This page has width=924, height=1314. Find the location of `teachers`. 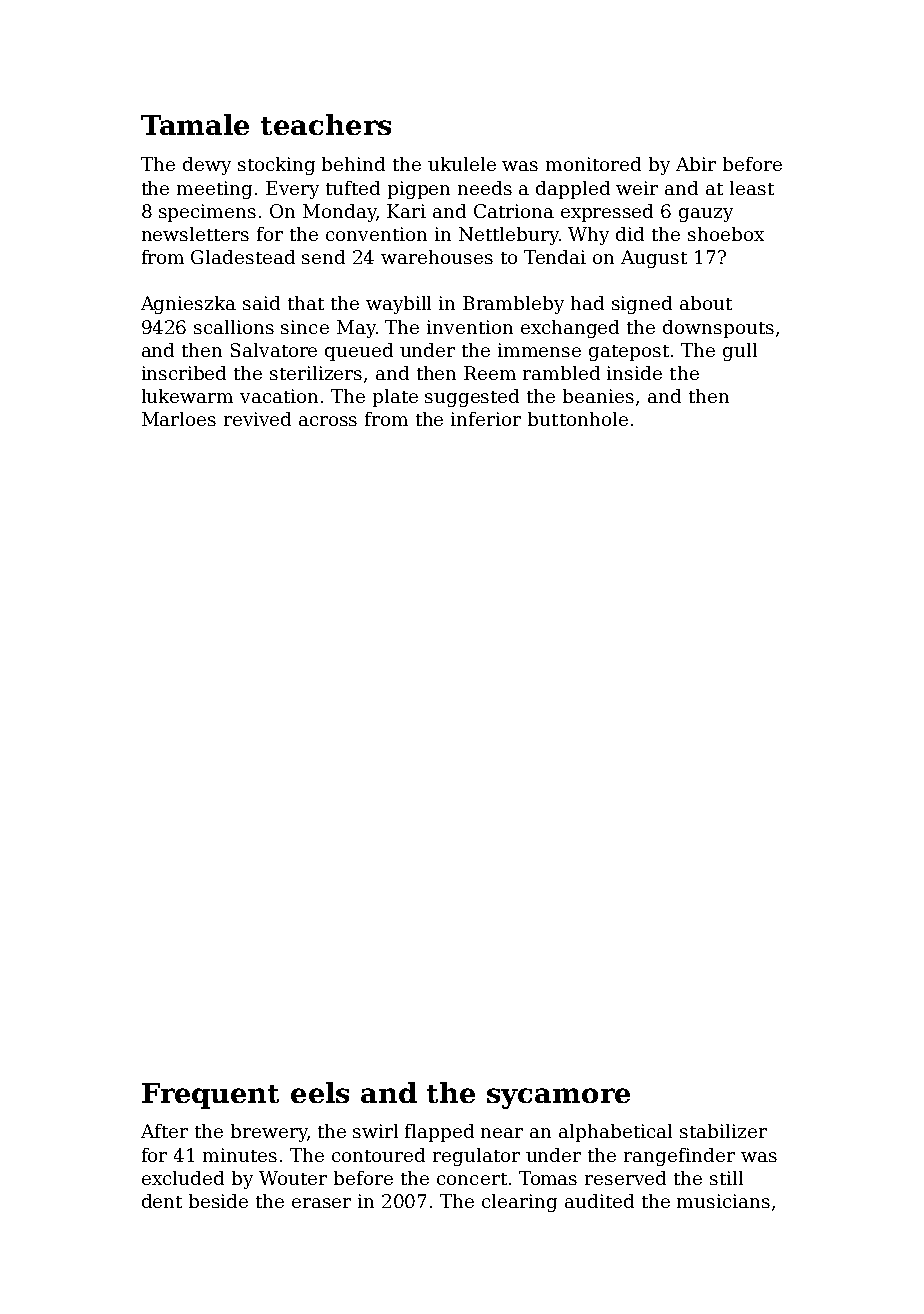

teachers is located at coordinates (326, 124).
